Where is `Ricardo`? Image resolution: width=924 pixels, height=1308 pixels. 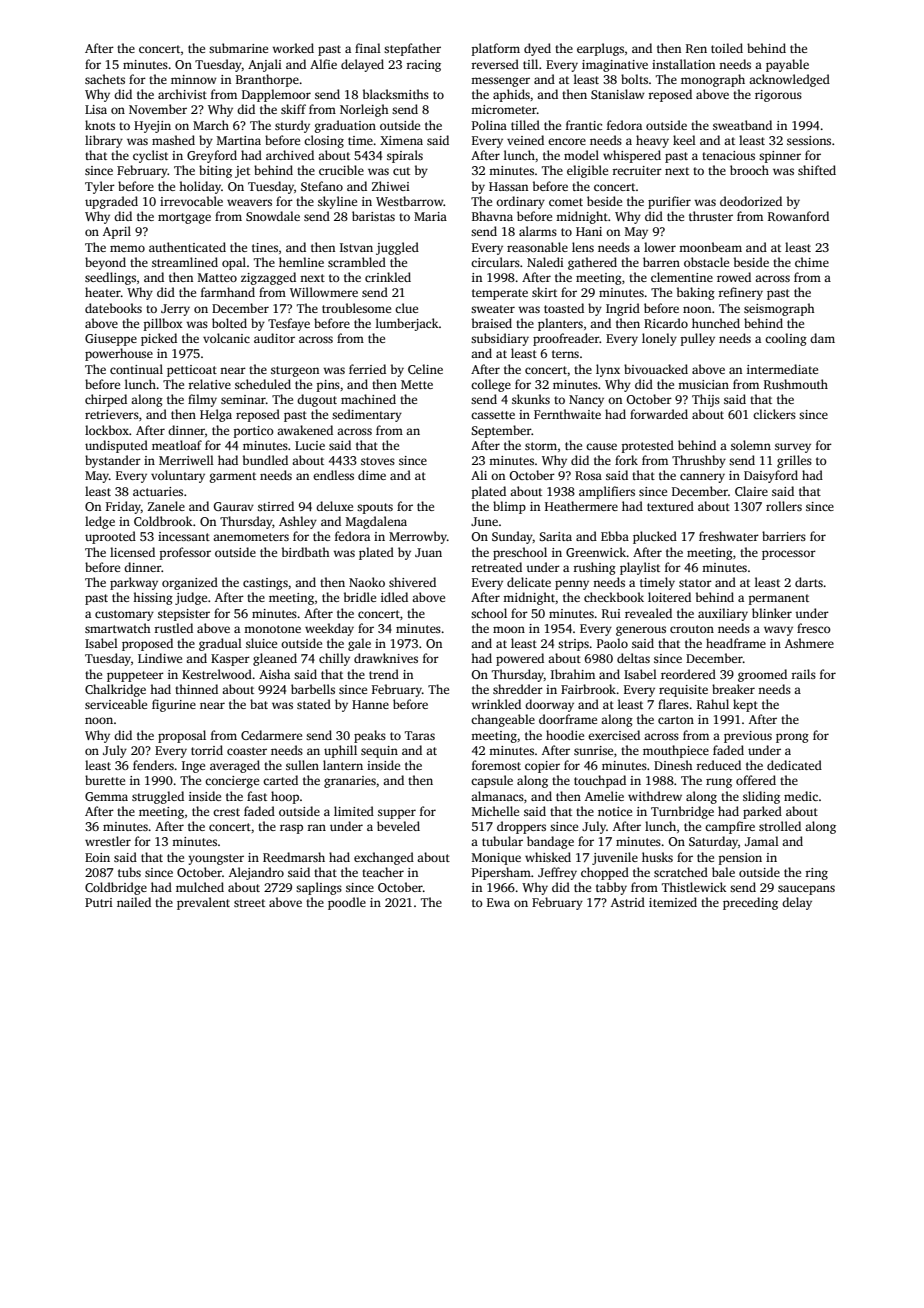
Ricardo is located at coordinates (666, 323).
